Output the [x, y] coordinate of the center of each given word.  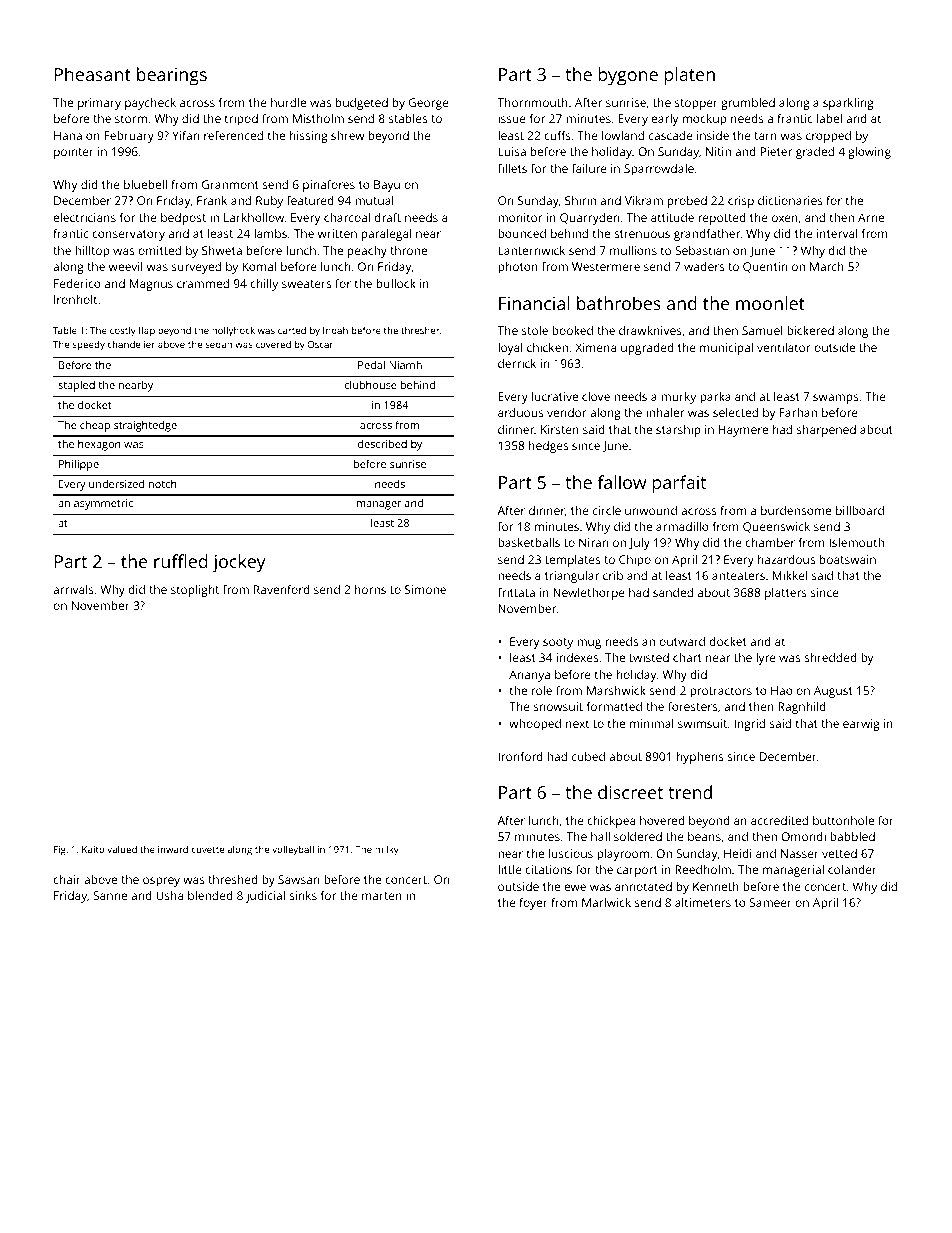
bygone [628, 76]
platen [690, 76]
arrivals [73, 589]
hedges [548, 447]
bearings [172, 76]
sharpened [826, 431]
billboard [860, 510]
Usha [169, 895]
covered [273, 344]
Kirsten [560, 429]
